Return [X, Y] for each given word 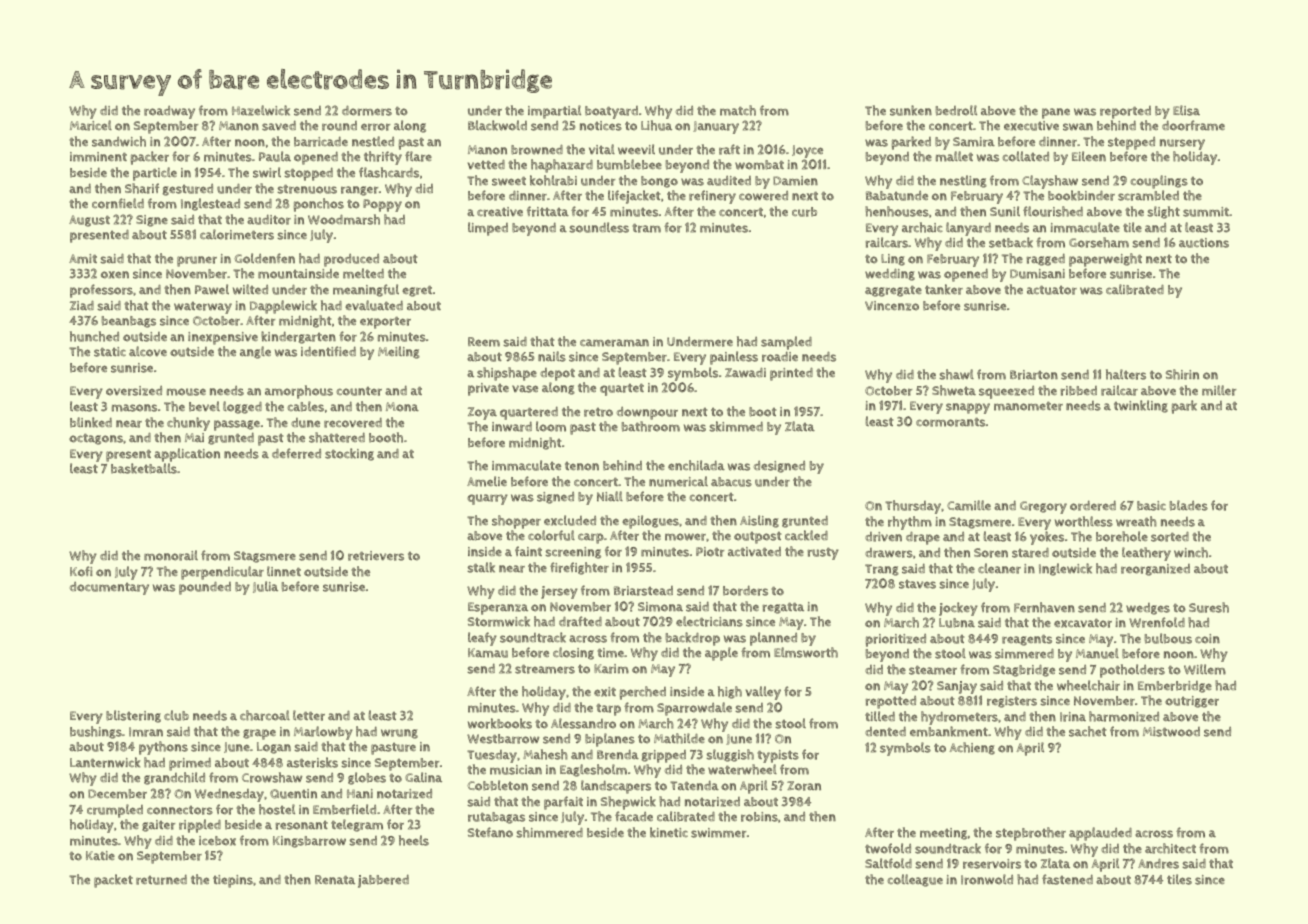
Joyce [807, 151]
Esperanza [498, 608]
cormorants [950, 422]
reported [1125, 112]
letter [309, 715]
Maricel [91, 125]
